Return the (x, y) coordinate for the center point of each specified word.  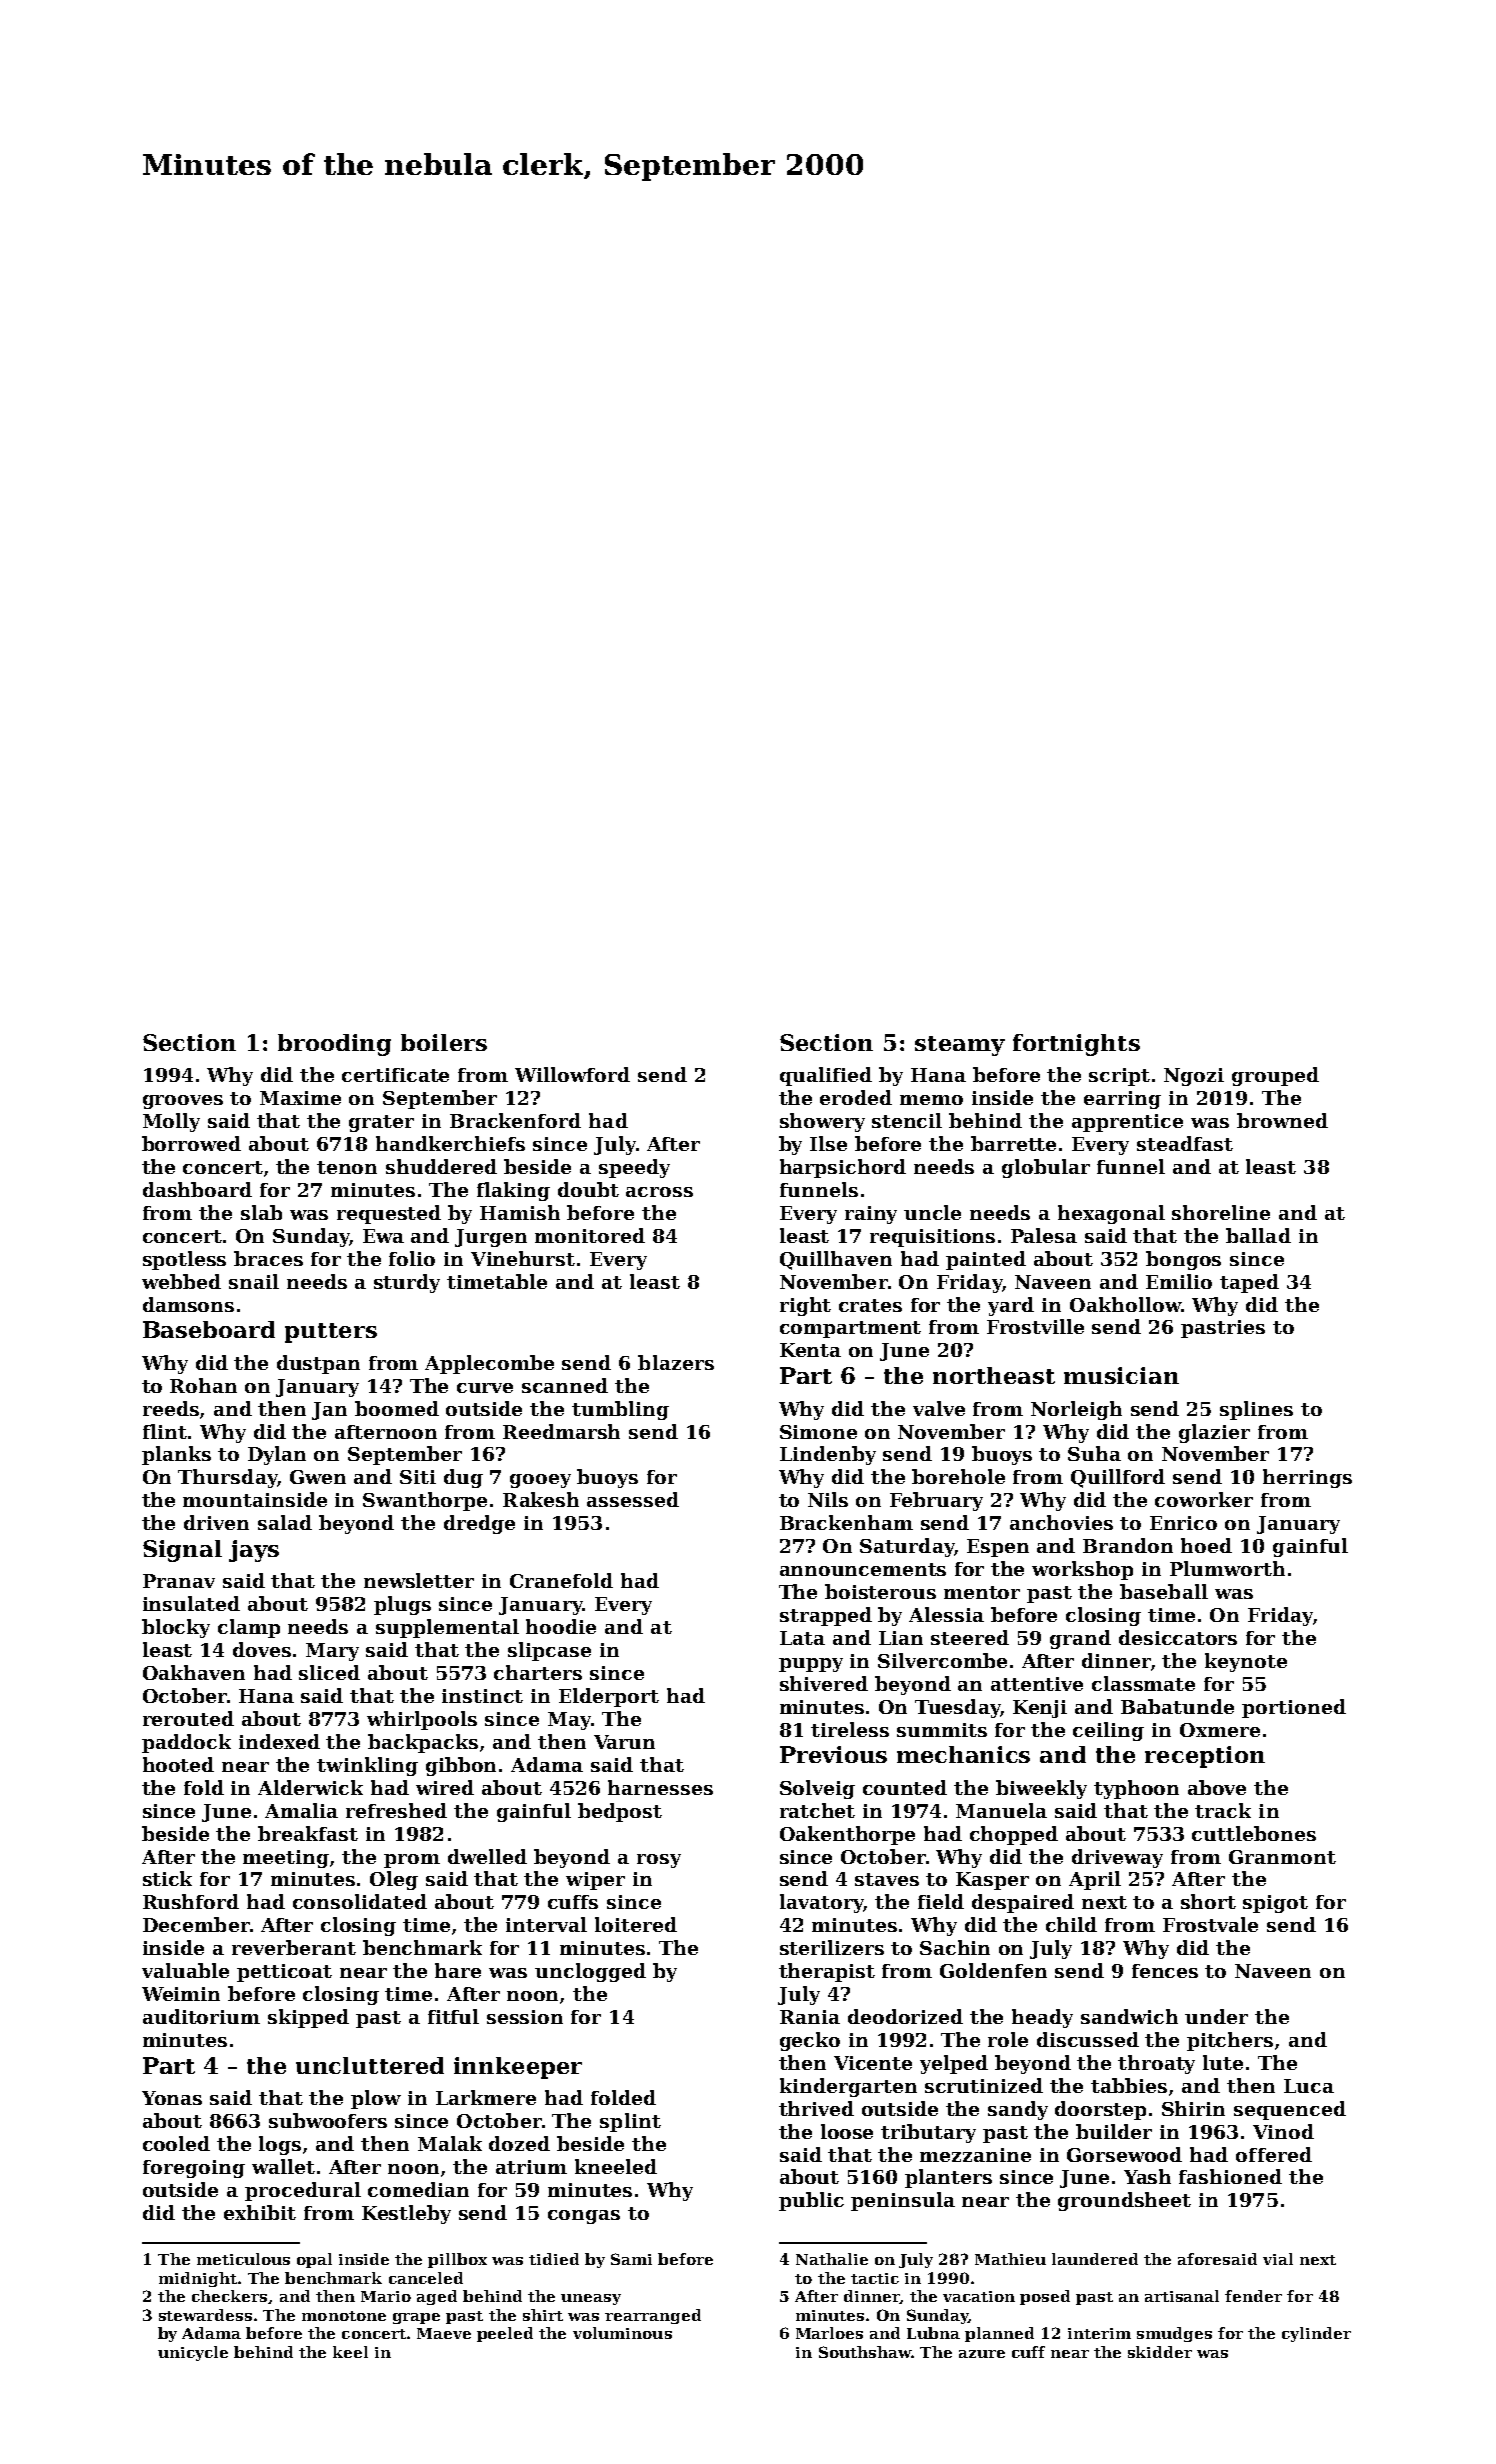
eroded (856, 1097)
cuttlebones (1254, 1833)
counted (905, 1787)
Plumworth (1227, 1568)
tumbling (620, 1410)
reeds (171, 1408)
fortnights (1076, 1045)
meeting (286, 1859)
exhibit (260, 2212)
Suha (1094, 1453)
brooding (334, 1045)
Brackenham (846, 1522)
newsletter (419, 1580)
